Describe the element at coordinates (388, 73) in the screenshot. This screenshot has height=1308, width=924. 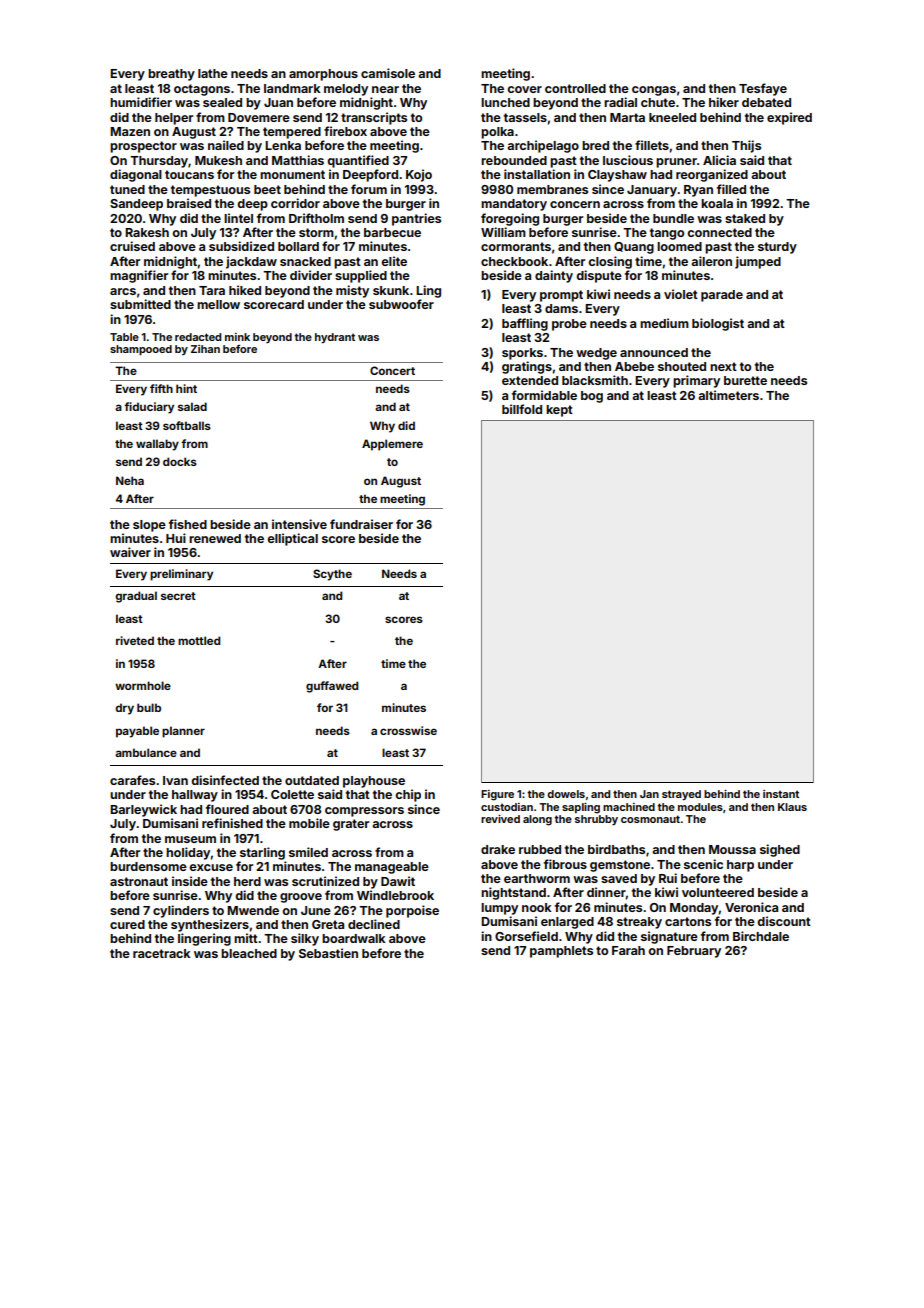
I see `camisole` at that location.
